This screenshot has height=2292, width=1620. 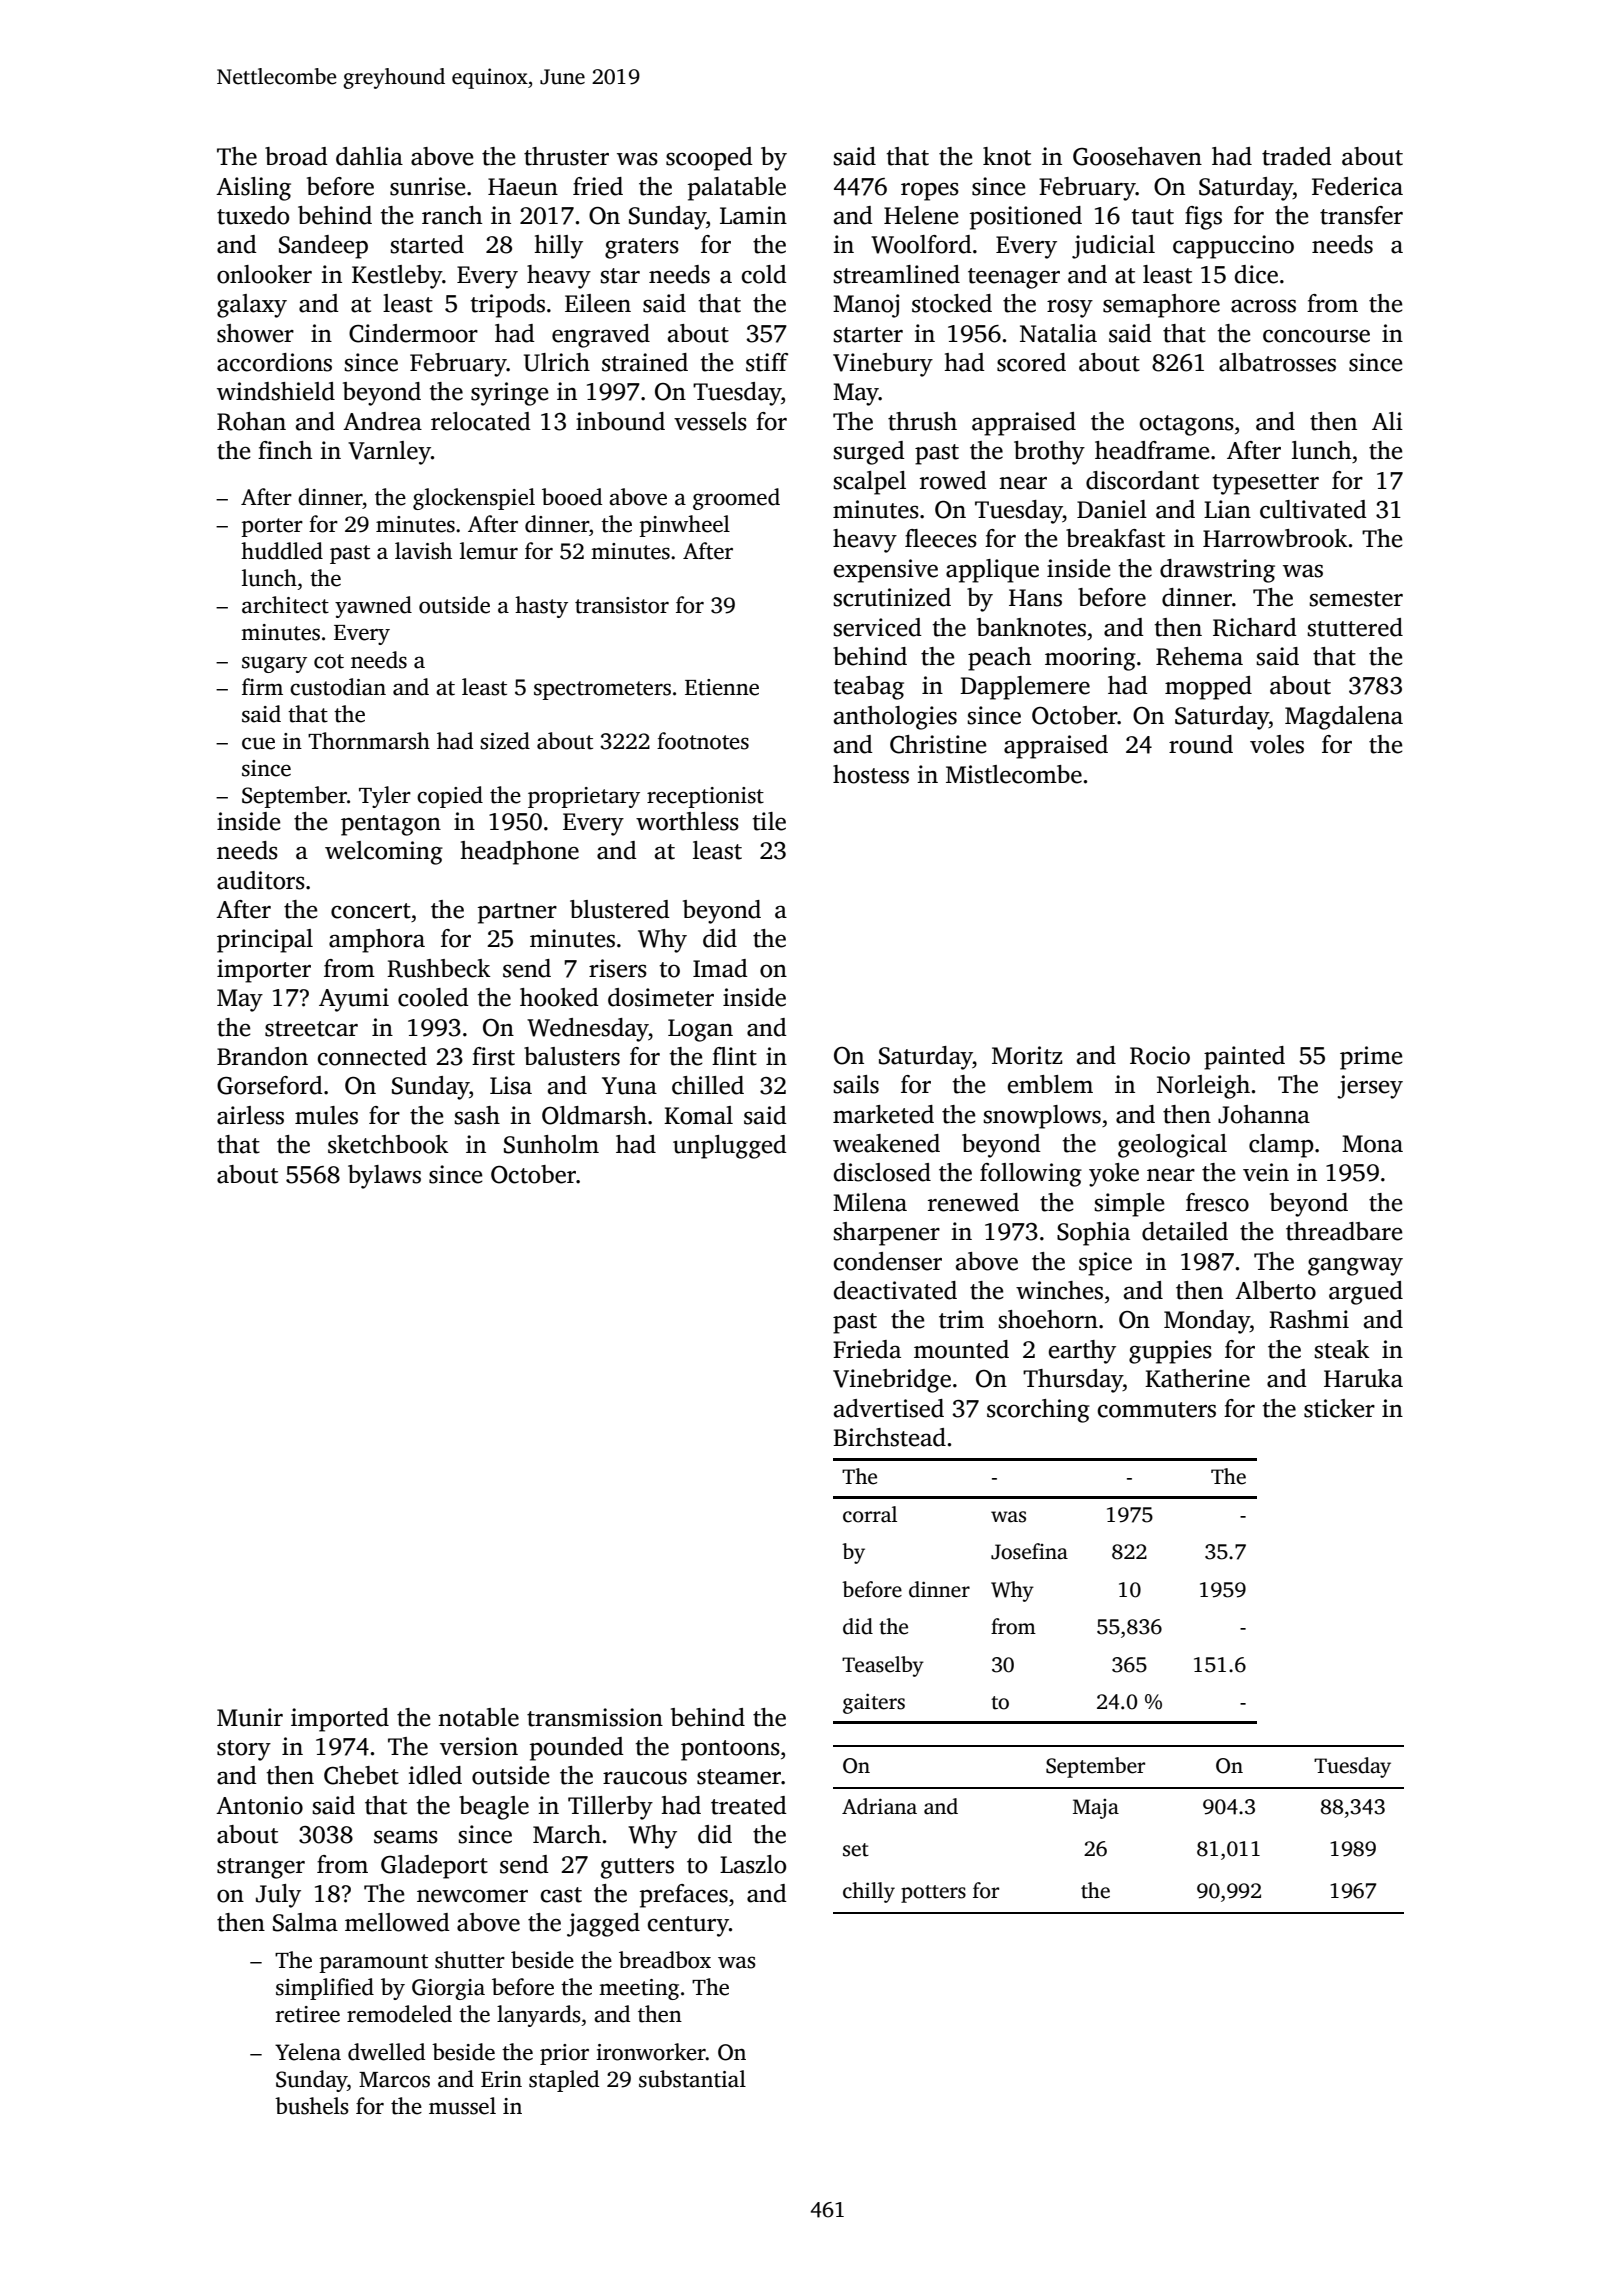 I want to click on ranch, so click(x=452, y=215).
